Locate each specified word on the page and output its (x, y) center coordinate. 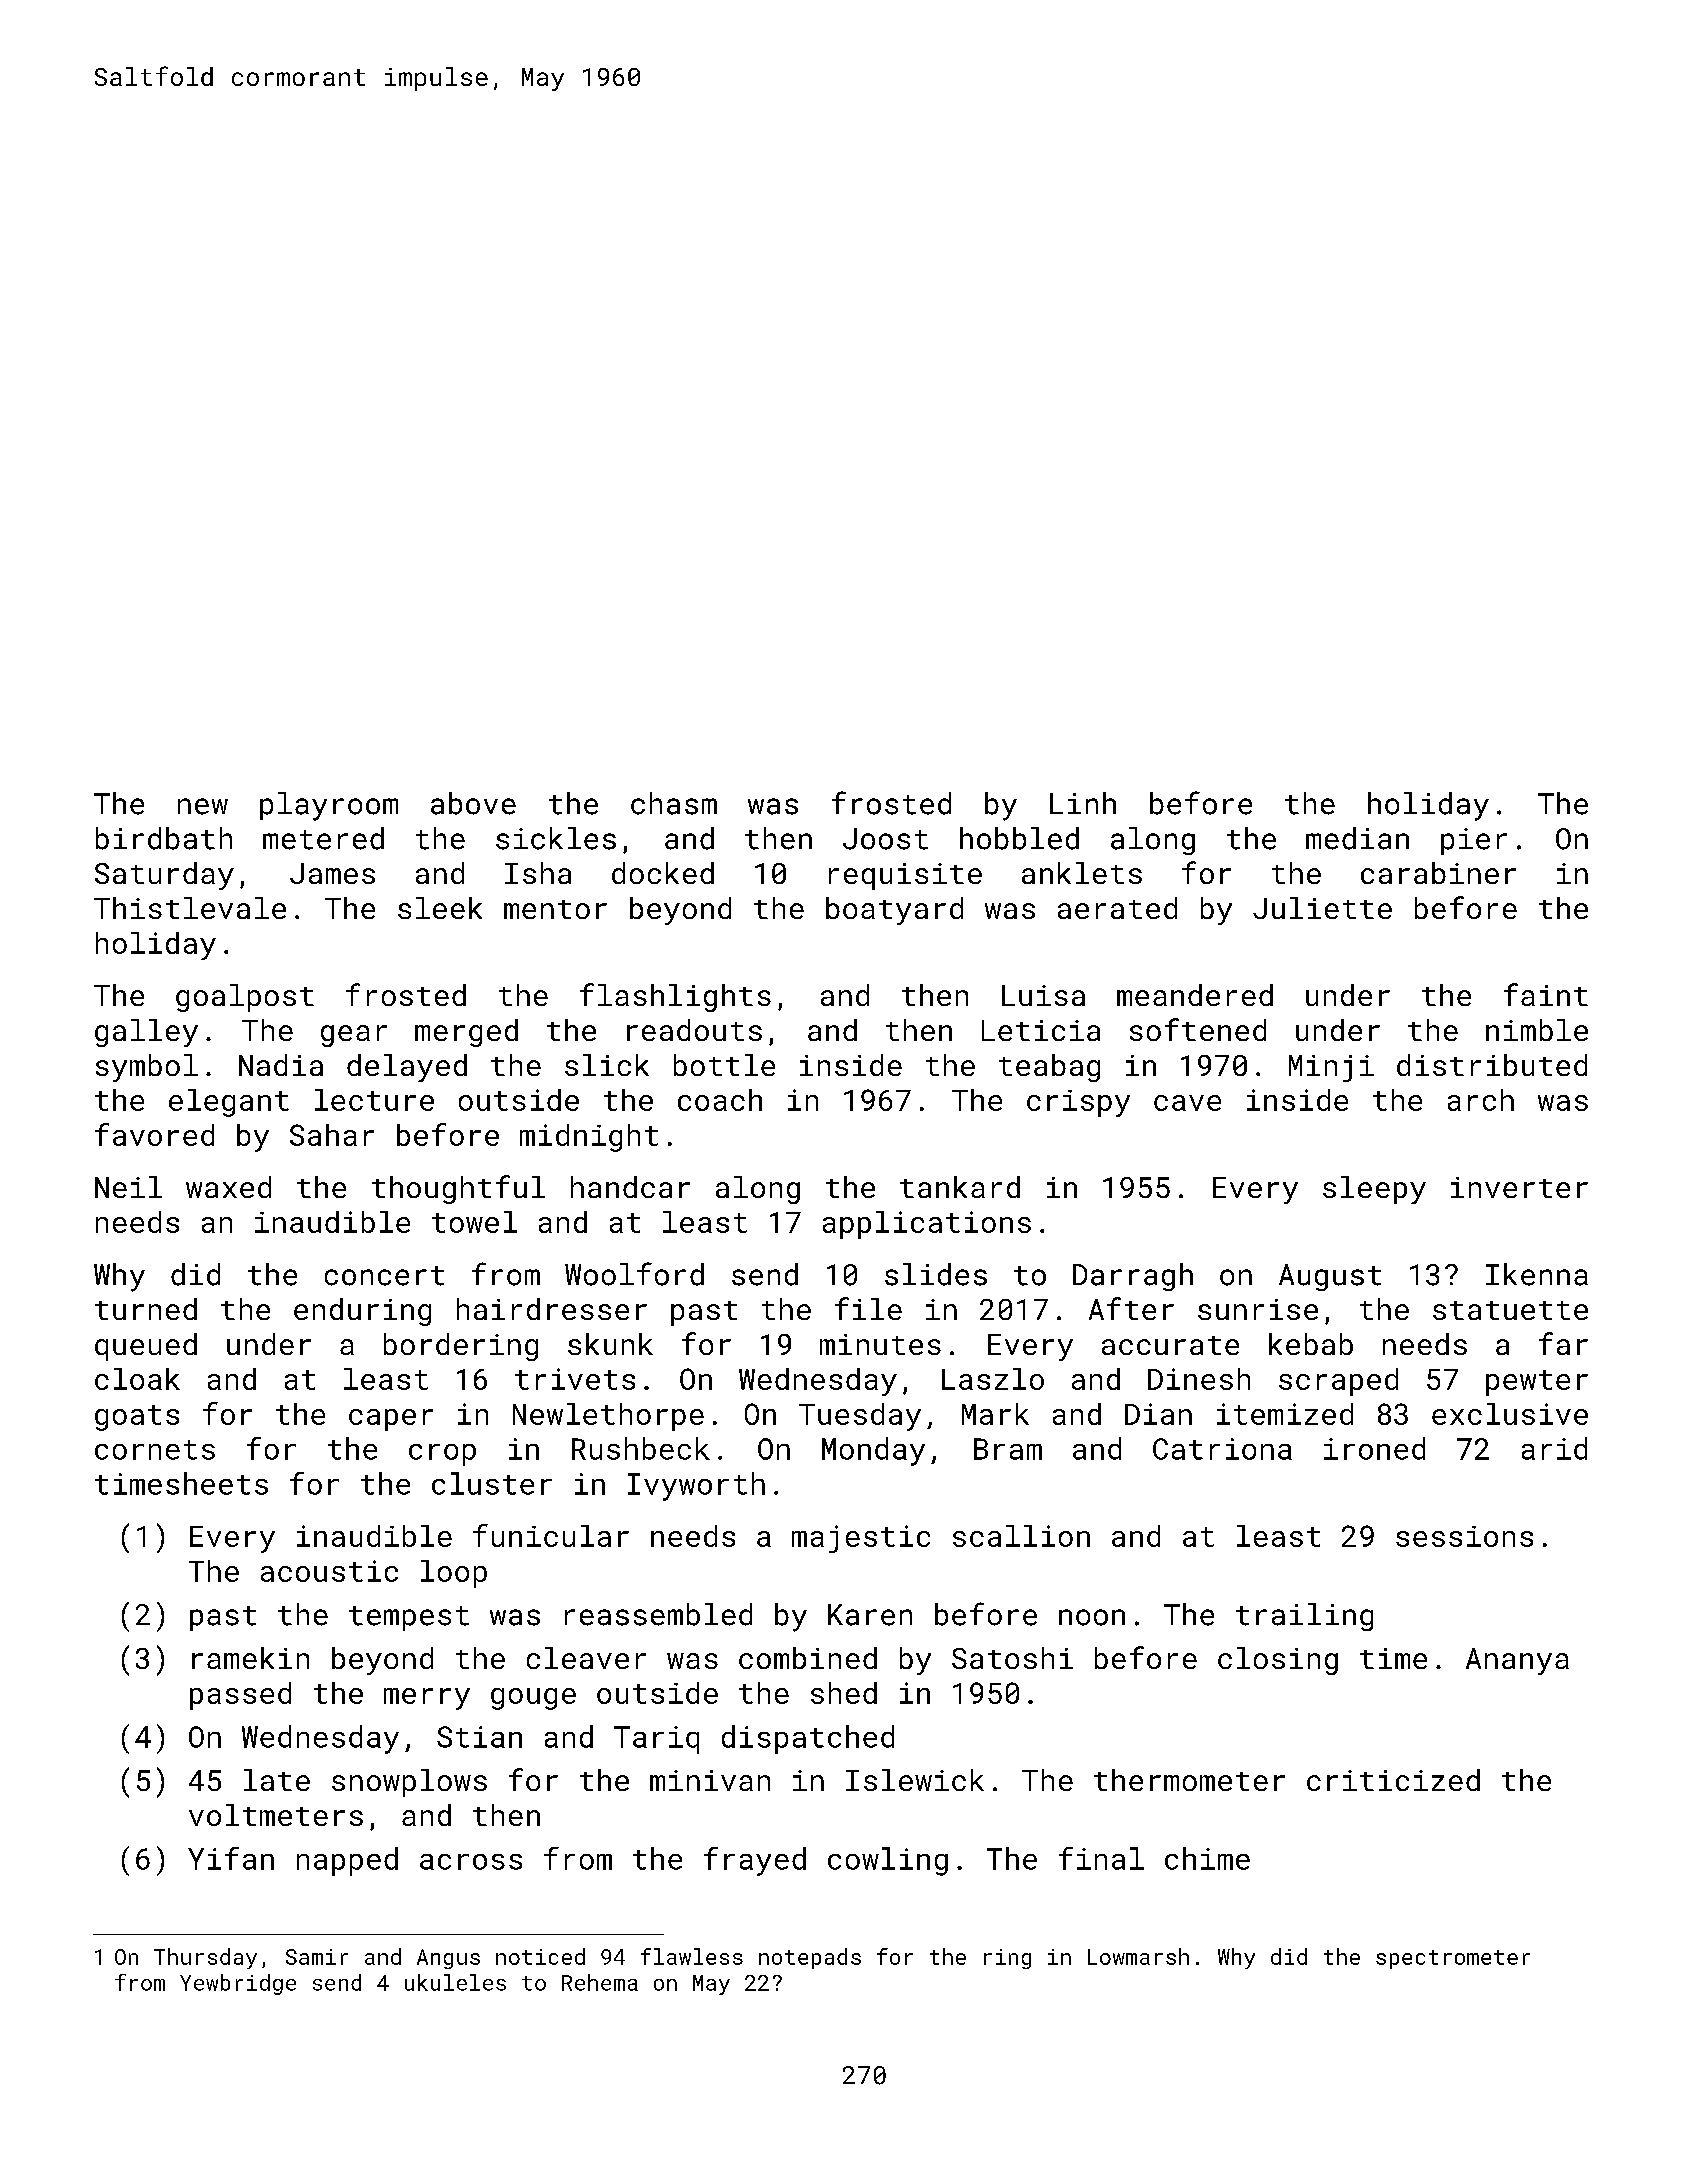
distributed (1492, 1065)
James (332, 873)
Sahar (332, 1135)
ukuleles (455, 1982)
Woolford (634, 1274)
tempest (409, 1618)
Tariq (656, 1740)
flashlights (675, 997)
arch (1481, 1100)
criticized (1393, 1780)
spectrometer (1453, 1959)
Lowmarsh (1138, 1956)
